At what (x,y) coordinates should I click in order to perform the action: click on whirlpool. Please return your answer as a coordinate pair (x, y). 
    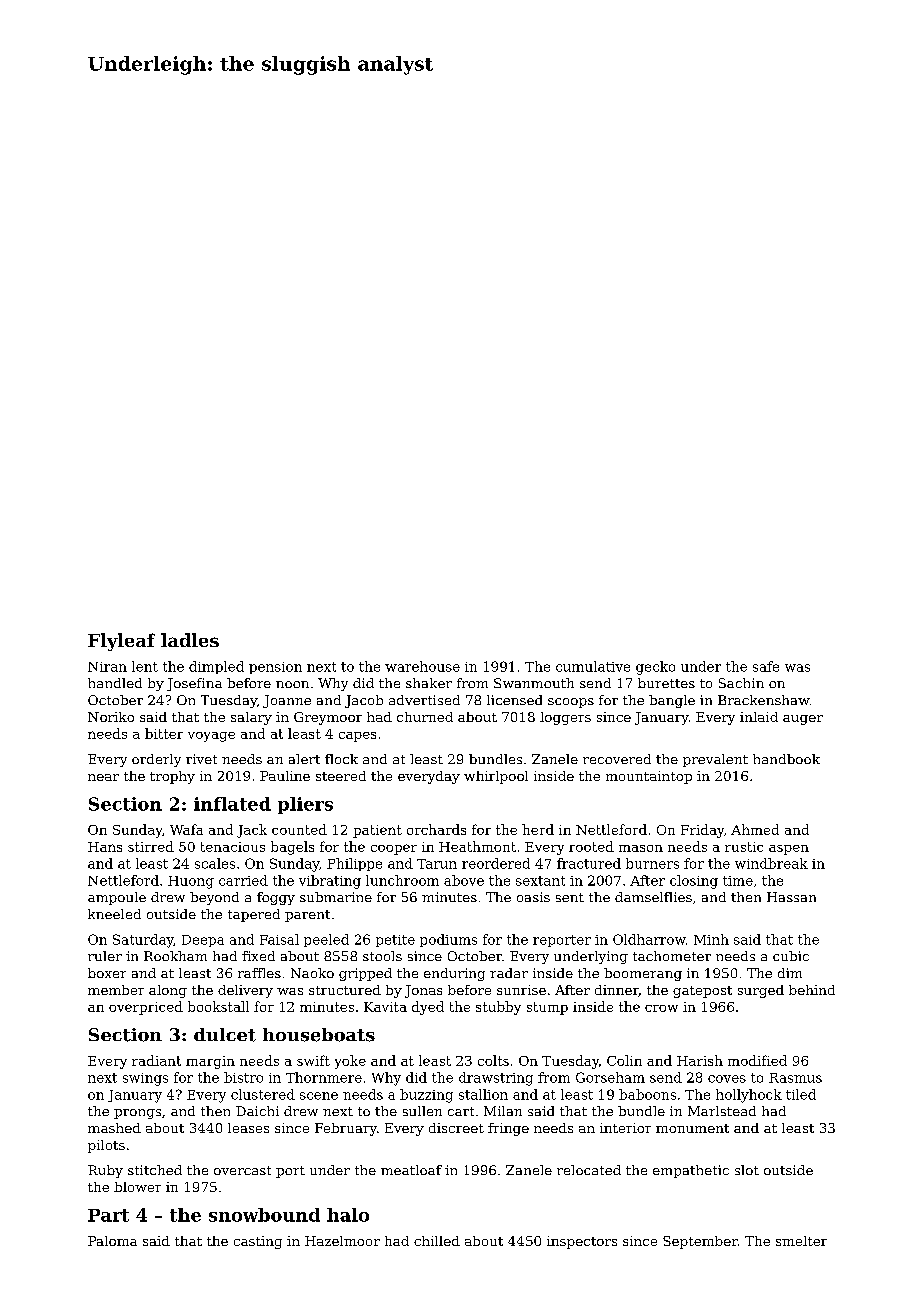
    Looking at the image, I should click on (496, 777).
